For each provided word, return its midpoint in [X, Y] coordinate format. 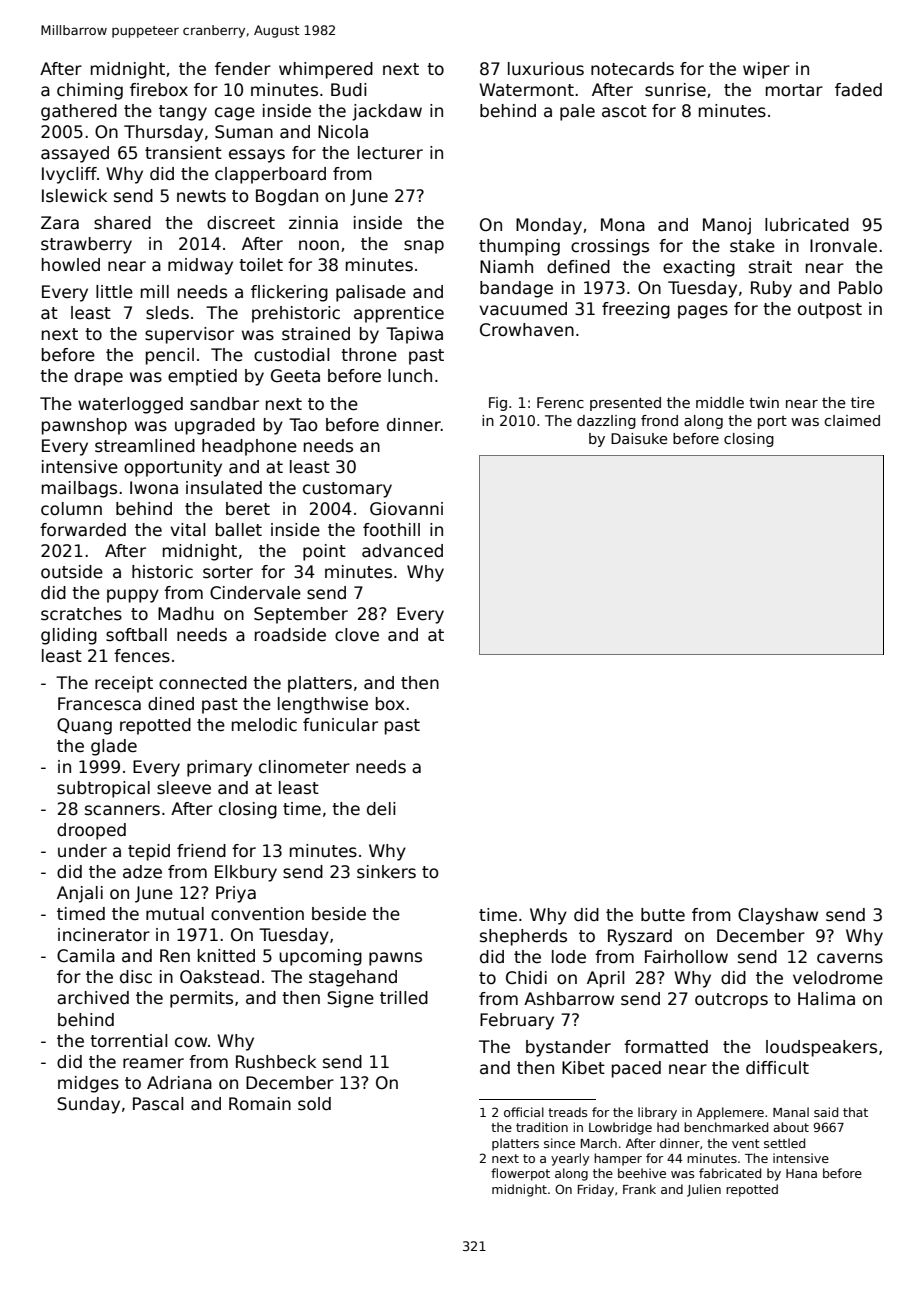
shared [122, 223]
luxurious [546, 69]
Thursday [163, 133]
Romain [260, 1104]
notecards [632, 69]
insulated [224, 488]
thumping [519, 247]
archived [93, 998]
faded [858, 90]
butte [663, 915]
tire [862, 402]
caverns [850, 958]
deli [381, 809]
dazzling [606, 422]
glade [114, 747]
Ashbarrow [569, 999]
